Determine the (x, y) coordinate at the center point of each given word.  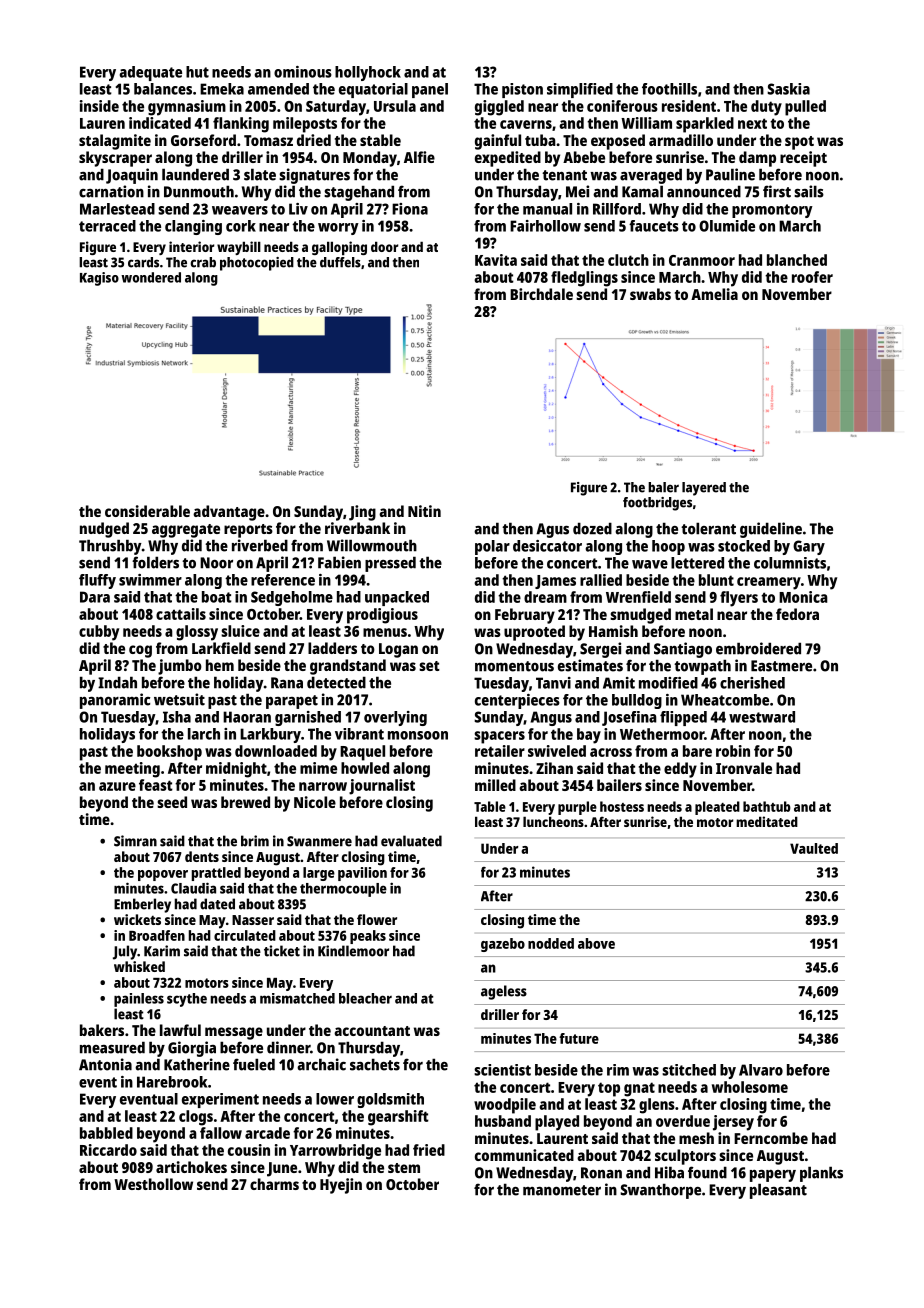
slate (260, 174)
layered (704, 489)
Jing (362, 513)
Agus (552, 530)
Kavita (496, 260)
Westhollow (153, 1184)
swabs (650, 294)
